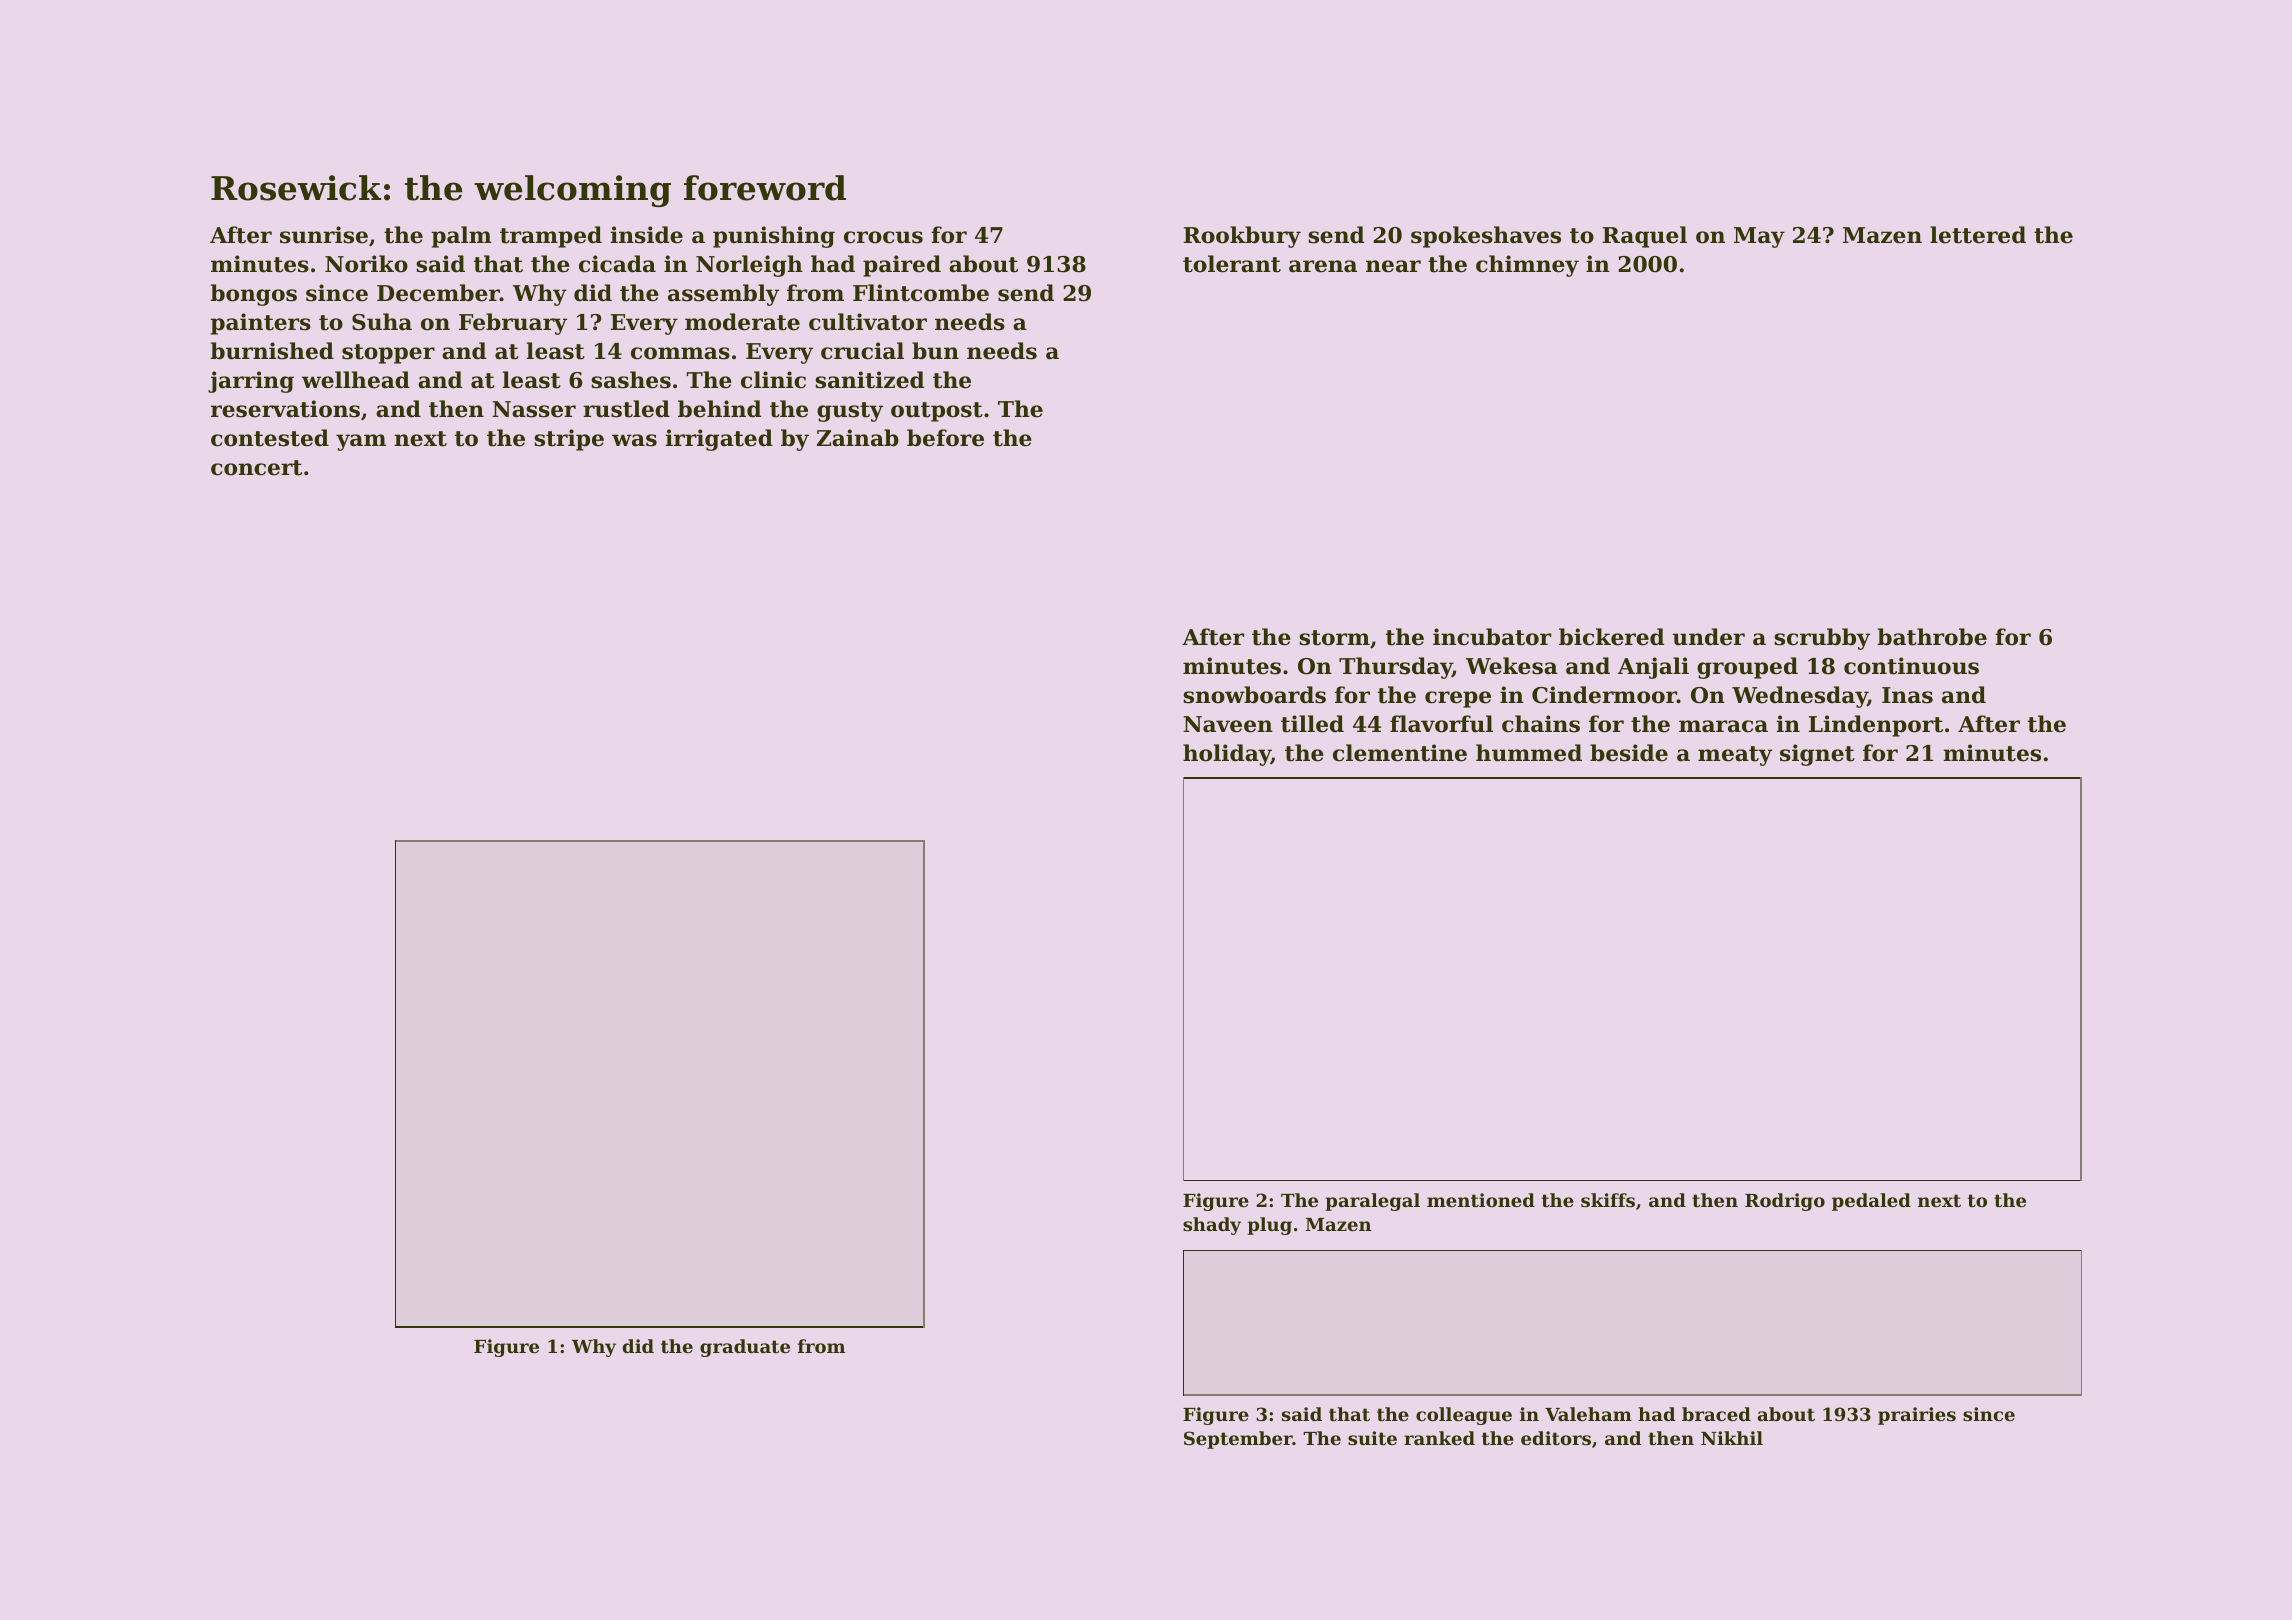 The image size is (2292, 1620). What do you see at coordinates (921, 293) in the document?
I see `Flintcombe` at bounding box center [921, 293].
